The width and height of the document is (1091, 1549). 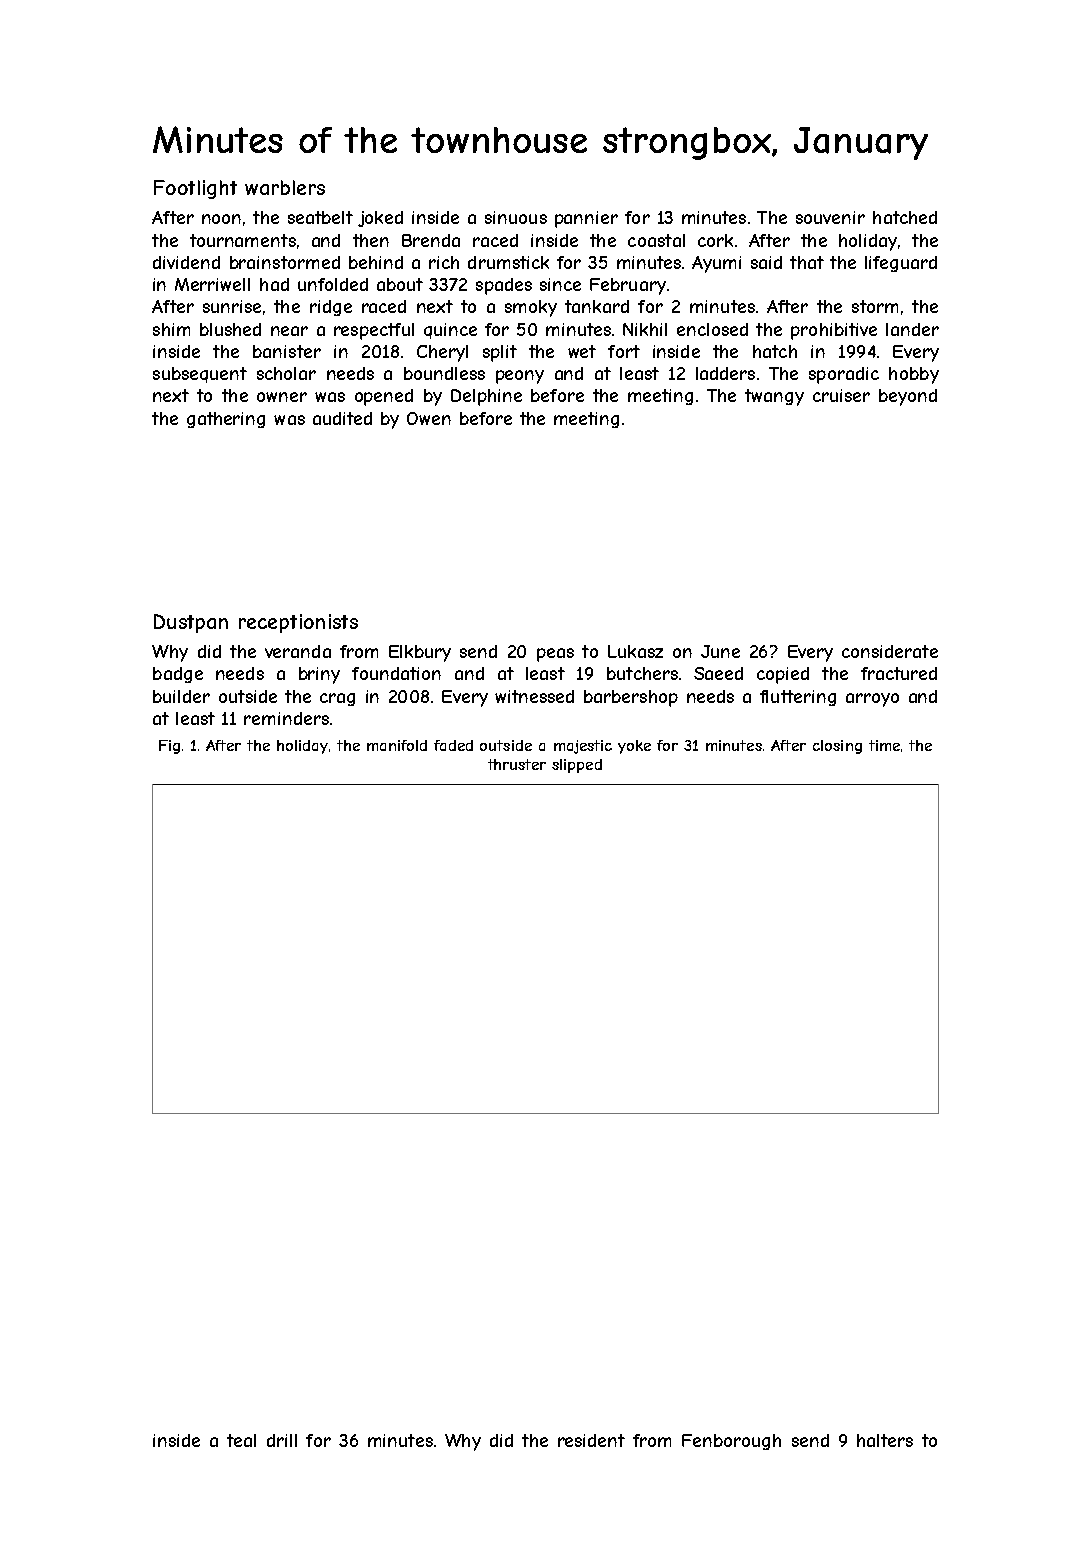 I want to click on receptionists, so click(x=298, y=623).
